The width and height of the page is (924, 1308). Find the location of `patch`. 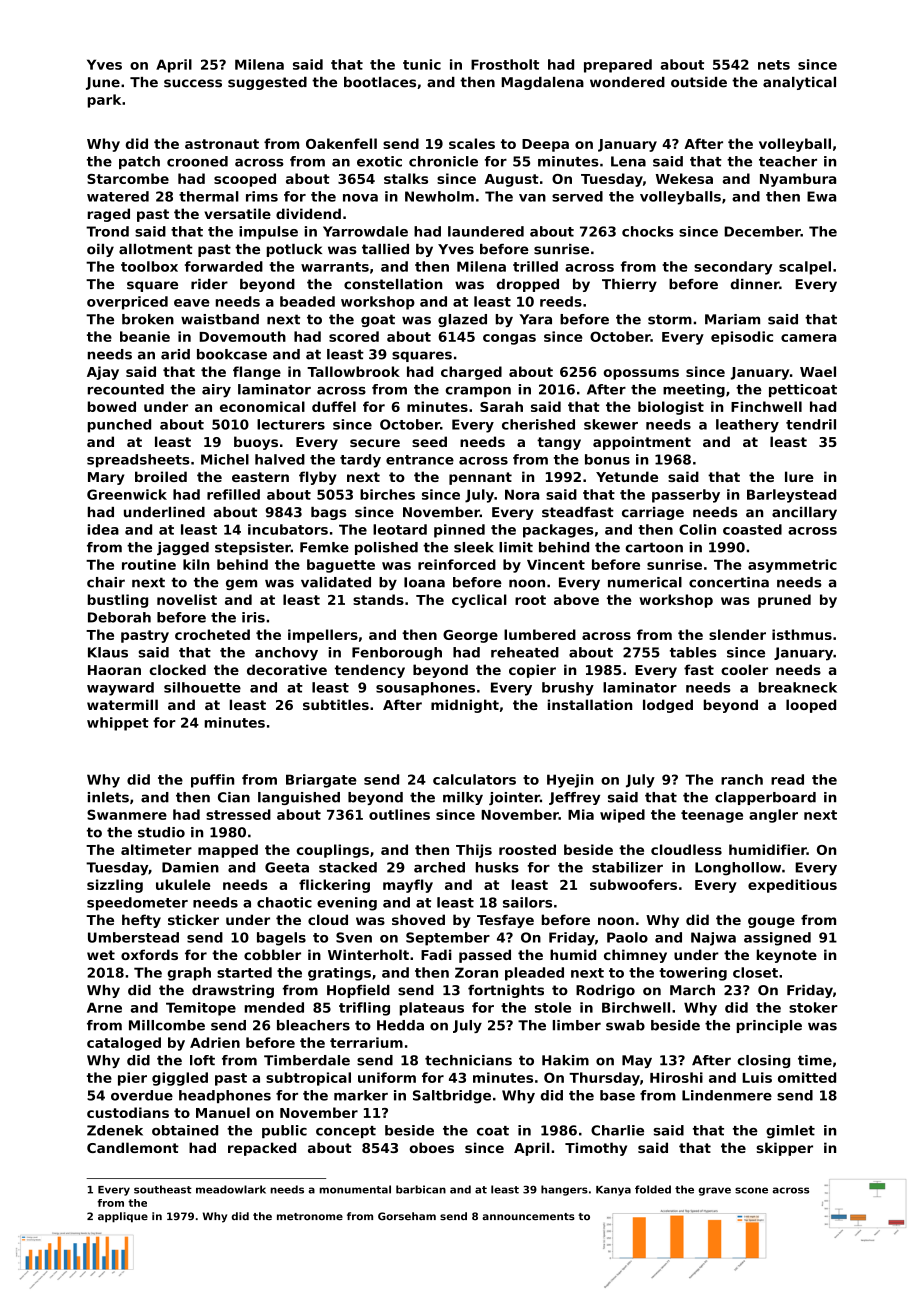

patch is located at coordinates (139, 162).
